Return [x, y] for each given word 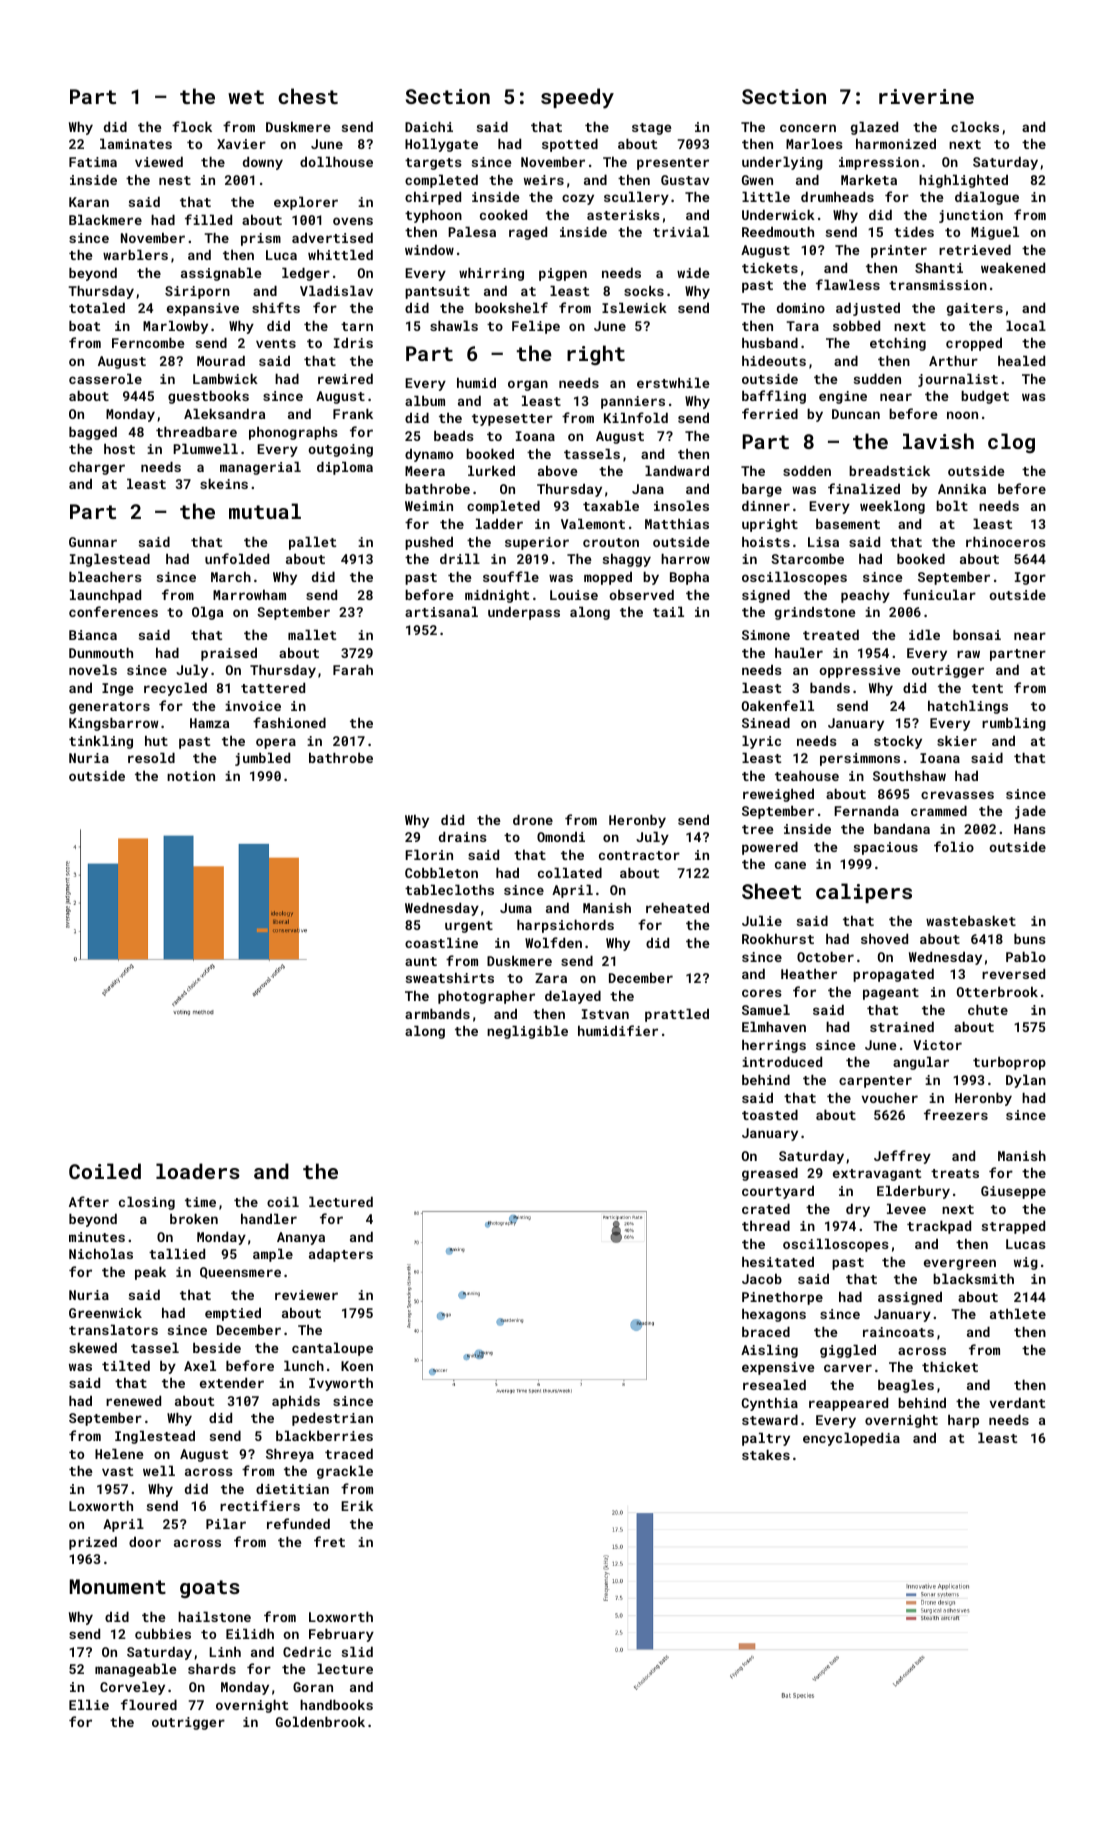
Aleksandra [224, 414]
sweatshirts [450, 978]
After [89, 1201]
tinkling [101, 742]
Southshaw [909, 776]
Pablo [1026, 957]
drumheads [837, 197]
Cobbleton [441, 873]
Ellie [89, 1705]
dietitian [292, 1489]
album [425, 401]
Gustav [685, 180]
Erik [357, 1506]
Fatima [93, 162]
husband [770, 343]
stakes [766, 1455]
